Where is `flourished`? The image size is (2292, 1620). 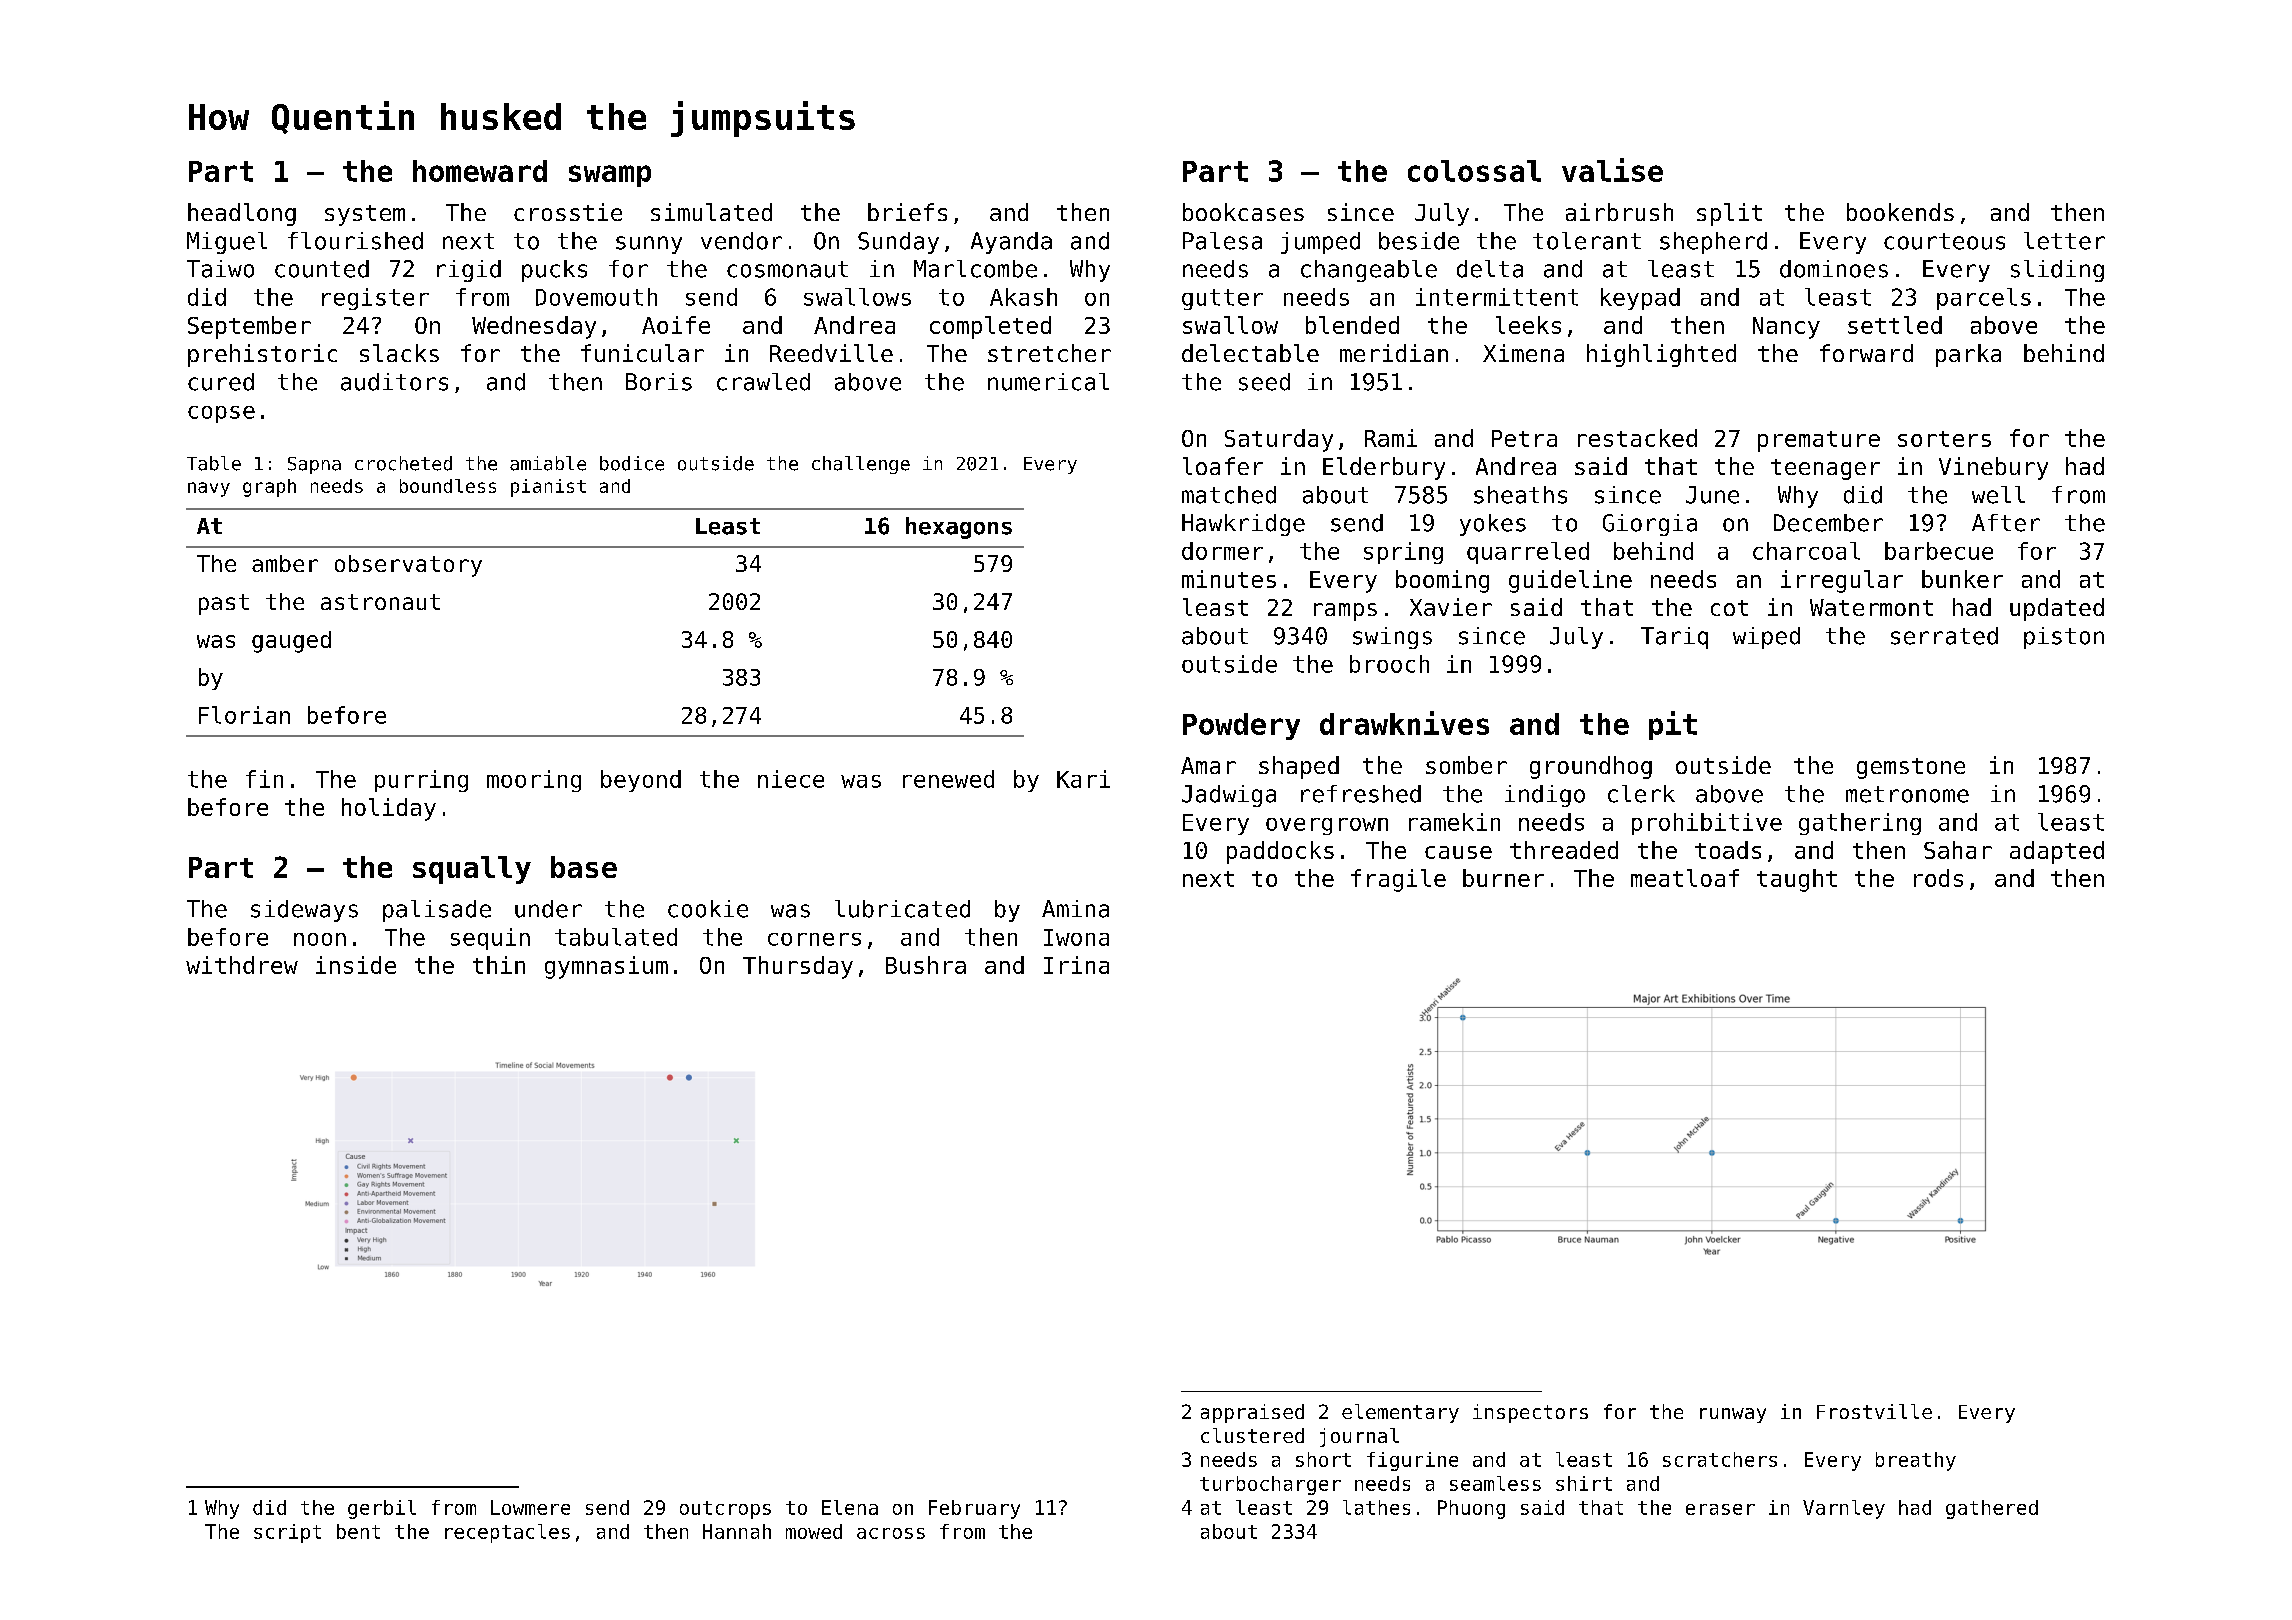
flourished is located at coordinates (355, 241).
